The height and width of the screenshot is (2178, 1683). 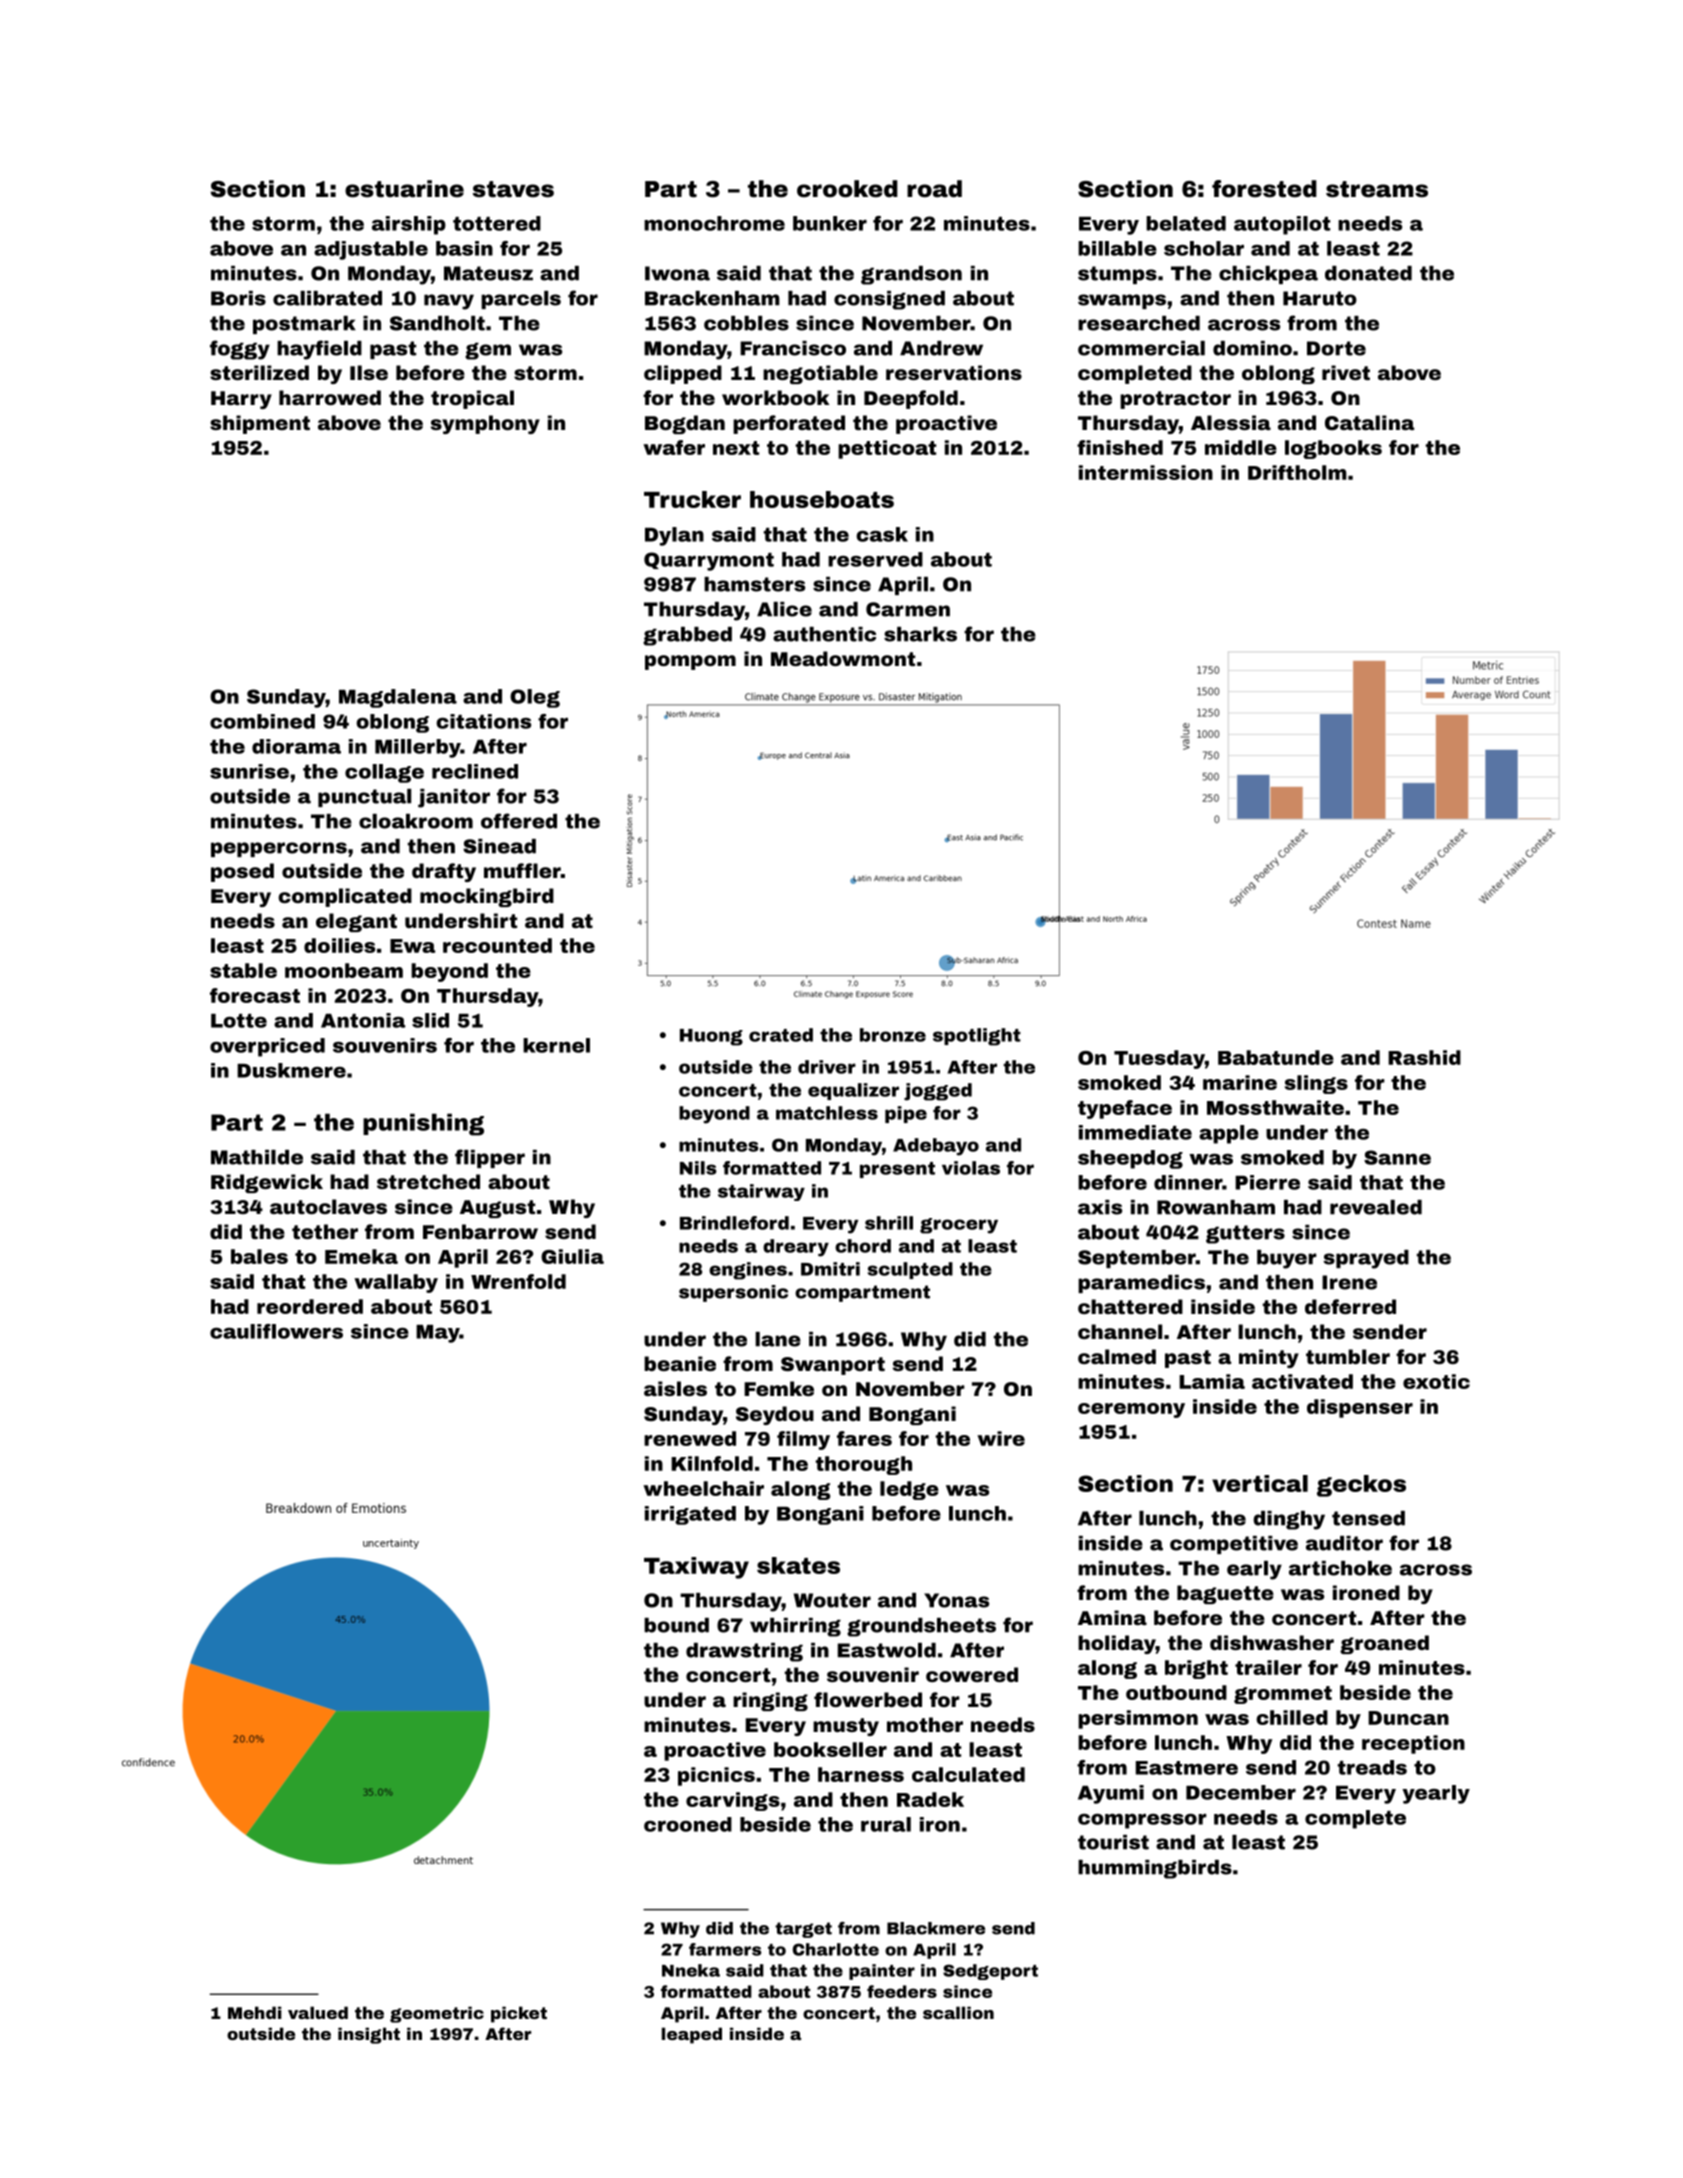 What do you see at coordinates (778, 1339) in the screenshot?
I see `lane` at bounding box center [778, 1339].
